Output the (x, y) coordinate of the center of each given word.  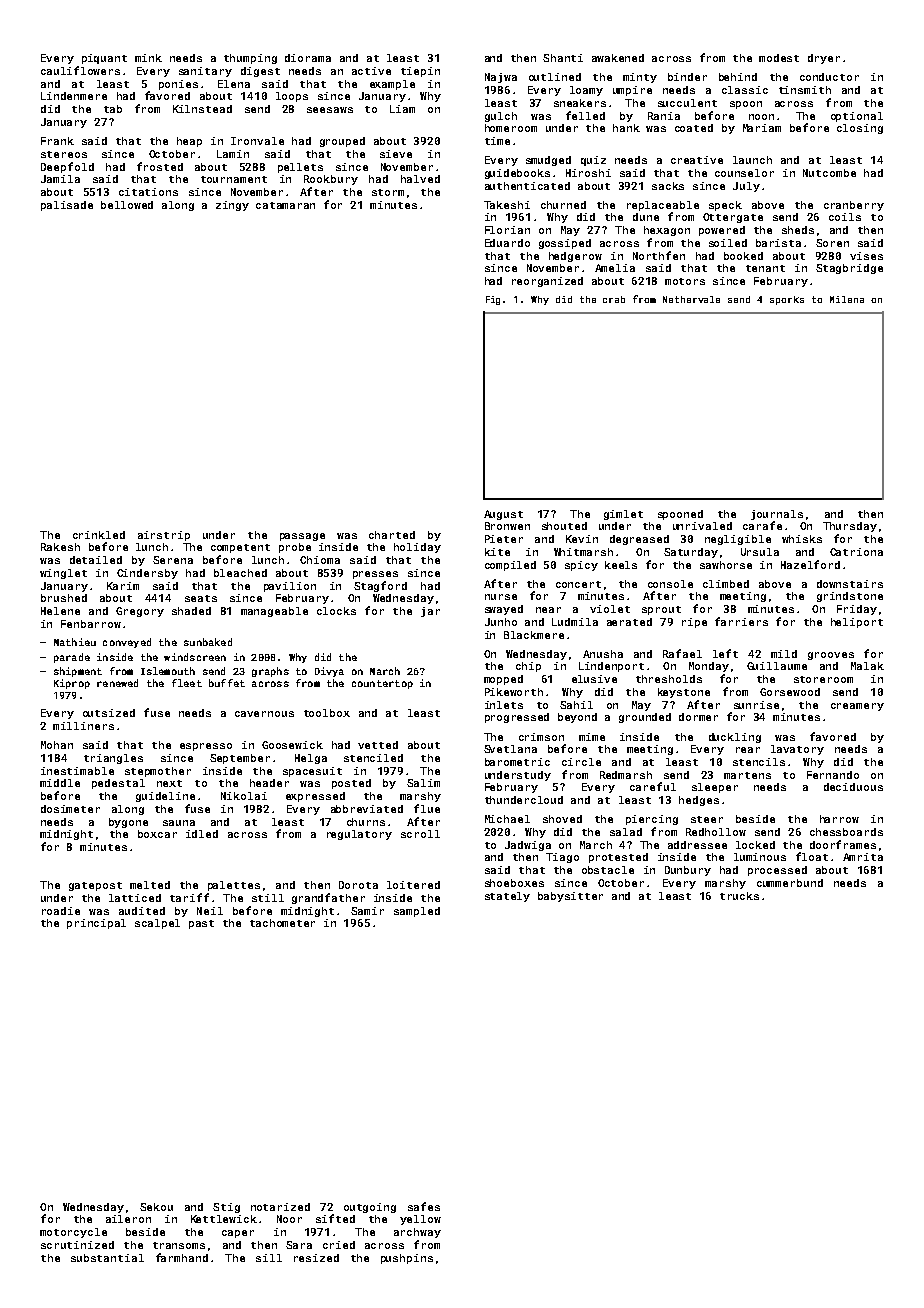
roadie (61, 911)
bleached (240, 573)
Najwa (501, 78)
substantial (107, 1258)
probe (295, 548)
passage (302, 537)
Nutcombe (829, 173)
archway (417, 1233)
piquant (104, 59)
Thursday (850, 527)
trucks (739, 896)
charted (392, 535)
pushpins (407, 1259)
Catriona (856, 552)
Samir (367, 911)
